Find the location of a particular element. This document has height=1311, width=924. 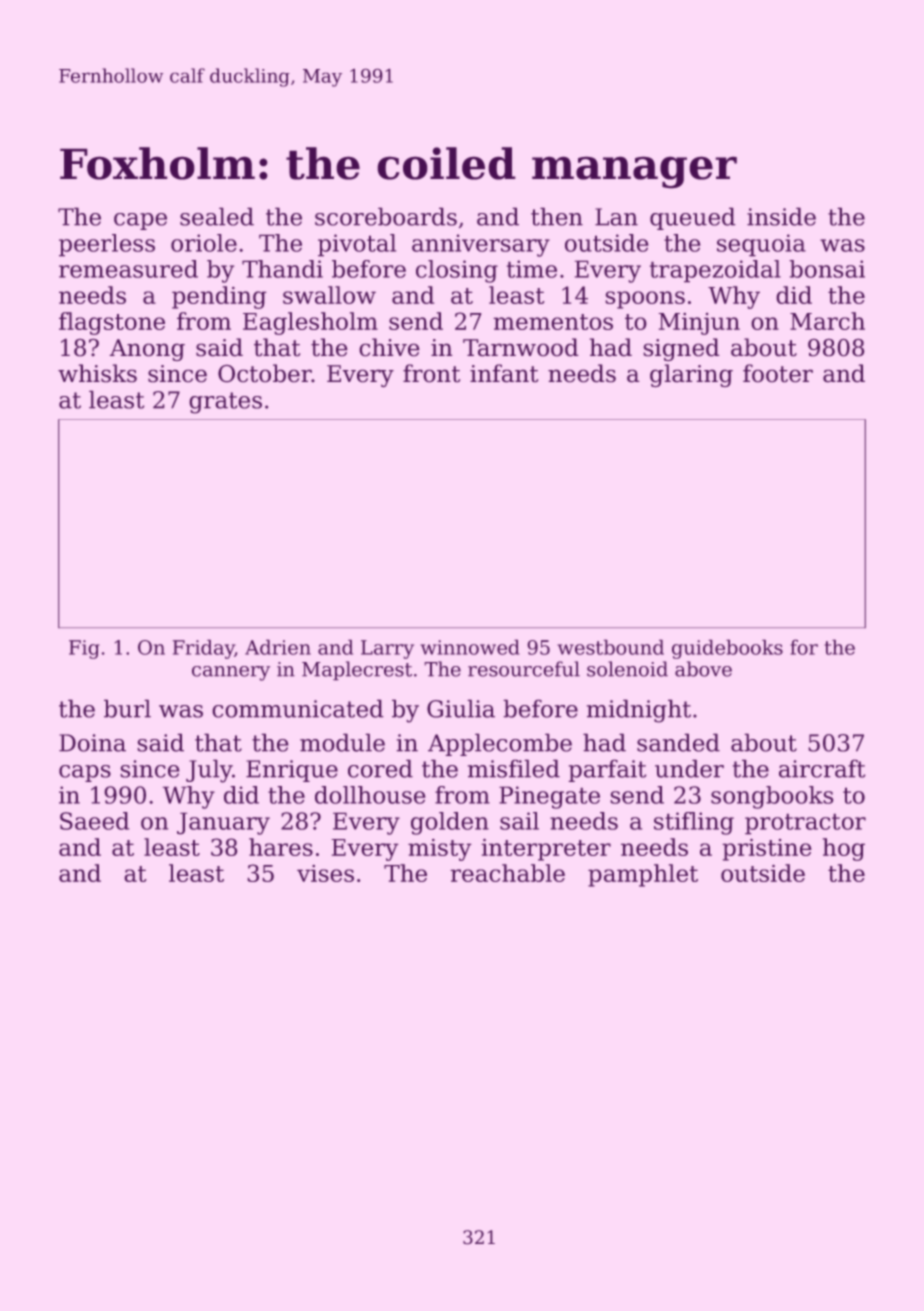

vises is located at coordinates (325, 873).
